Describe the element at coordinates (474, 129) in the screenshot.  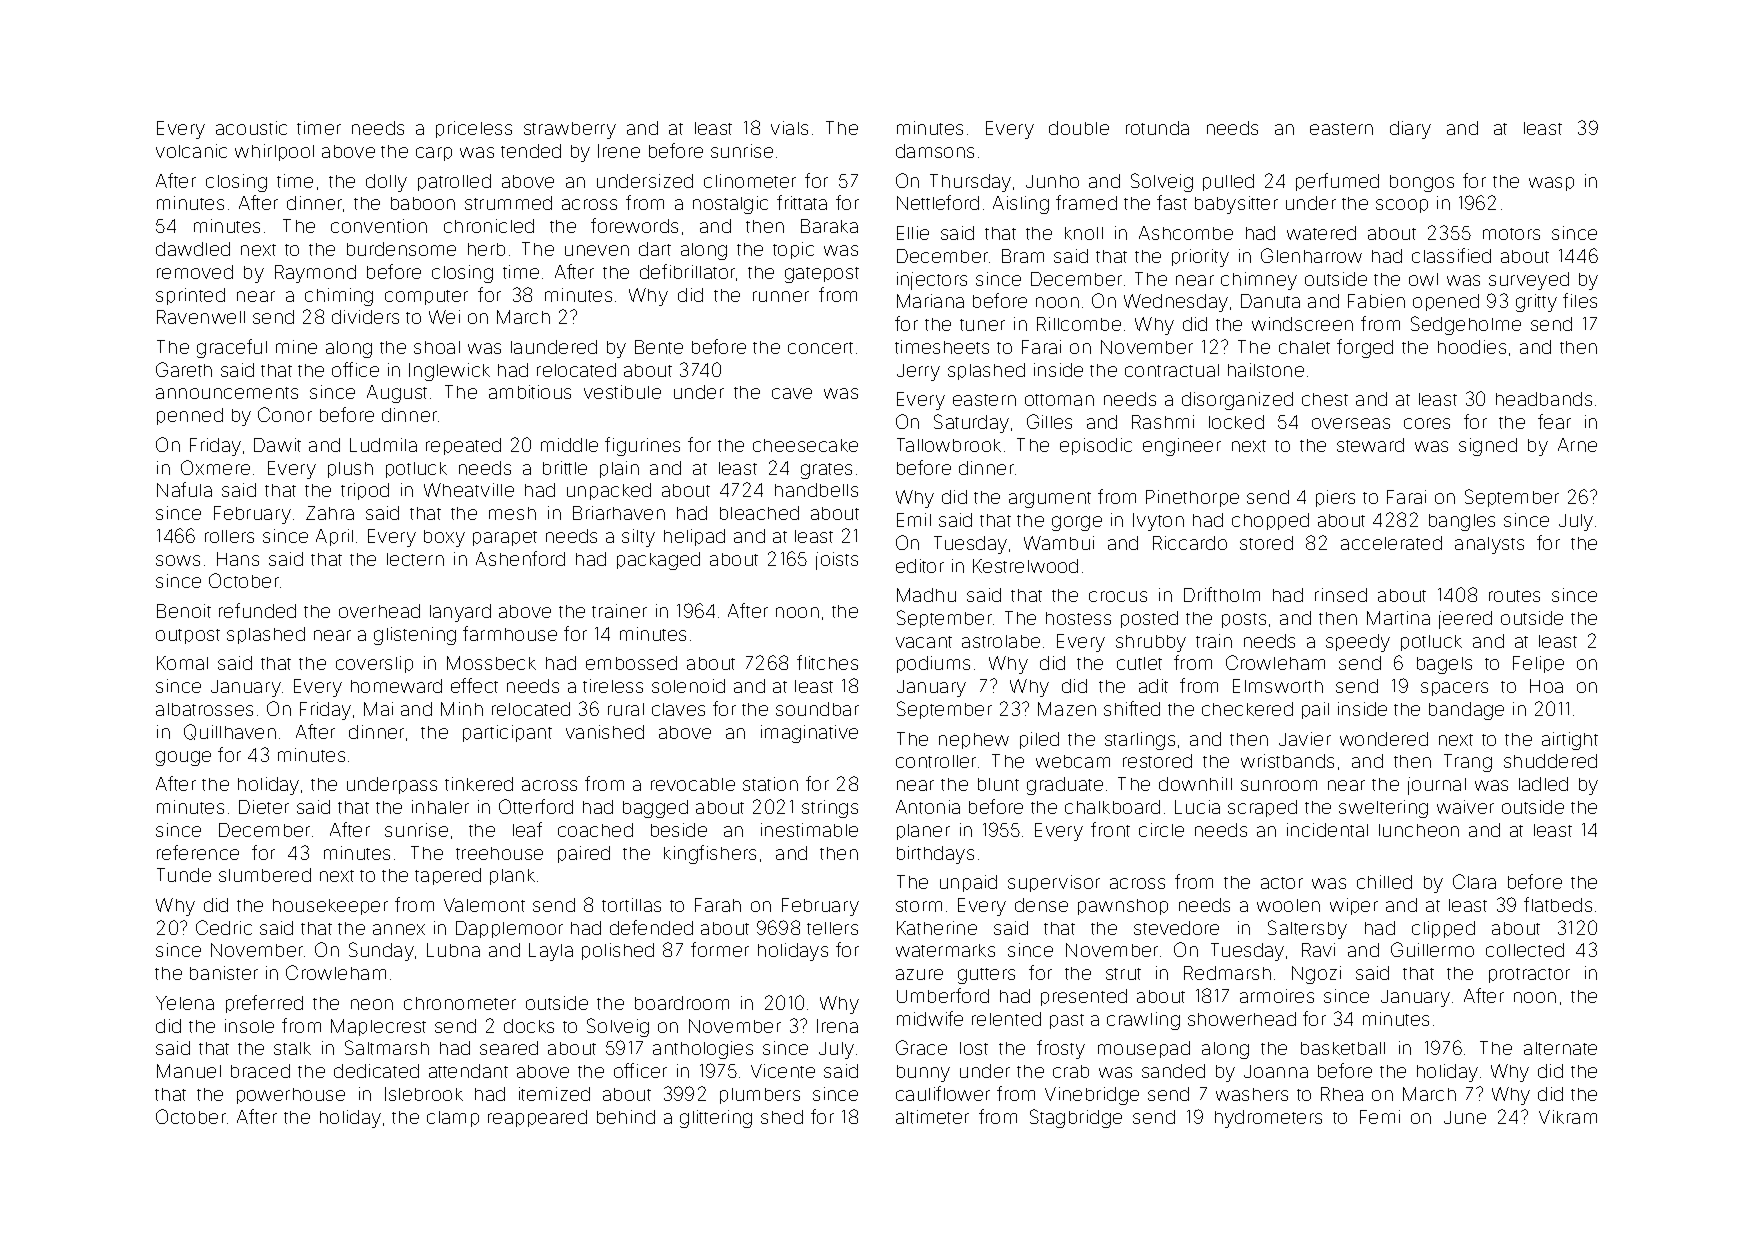
I see `priceless` at that location.
